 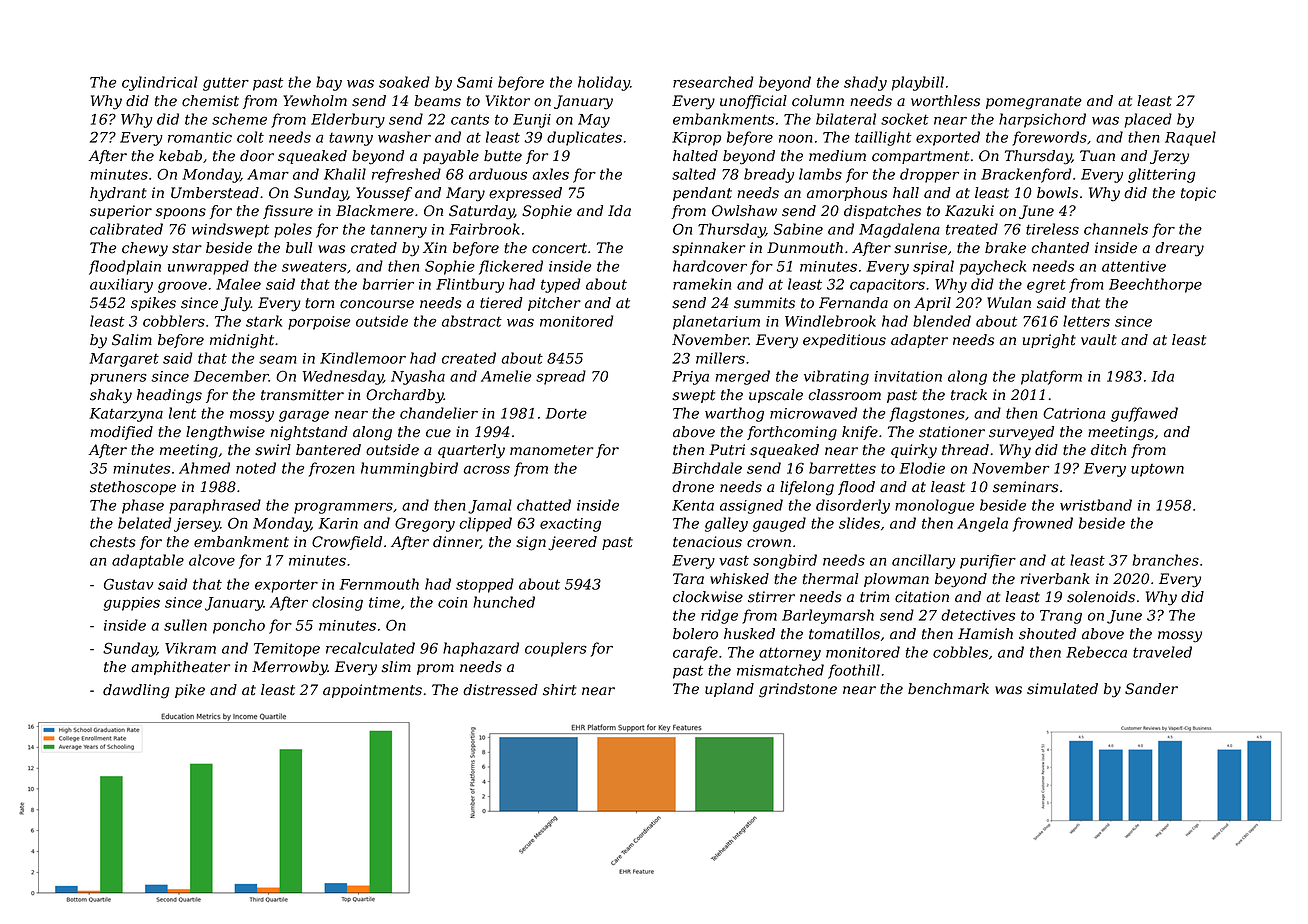 I want to click on Sander, so click(x=1151, y=689).
